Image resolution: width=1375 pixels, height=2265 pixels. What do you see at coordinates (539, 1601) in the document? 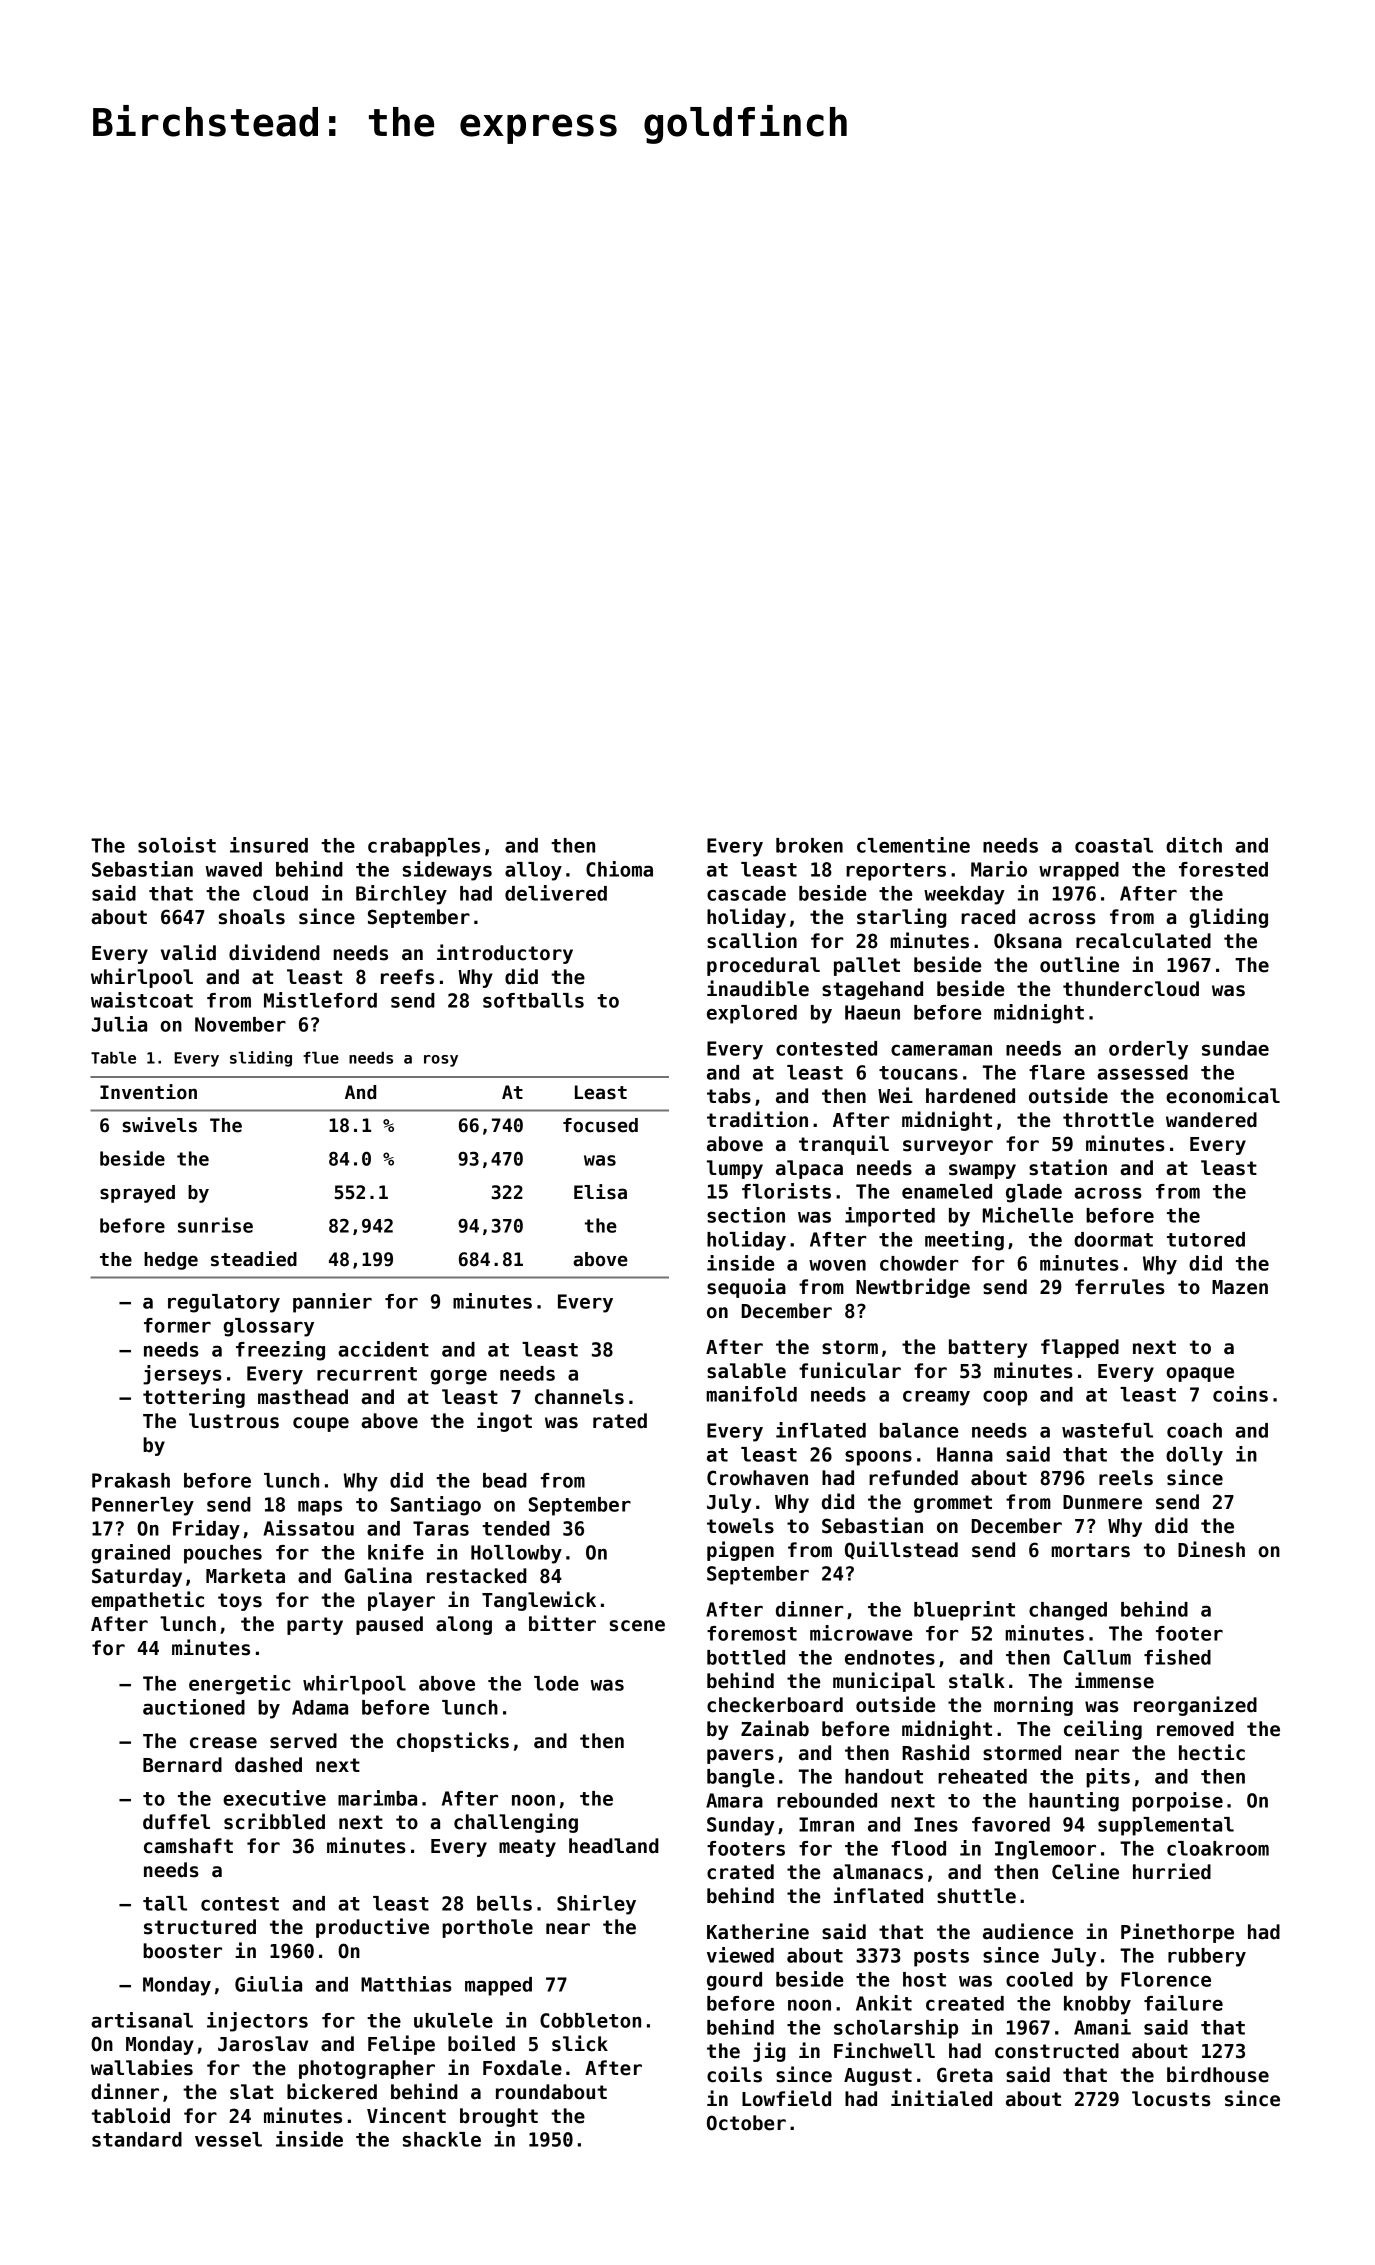
I see `Tanglewick` at bounding box center [539, 1601].
